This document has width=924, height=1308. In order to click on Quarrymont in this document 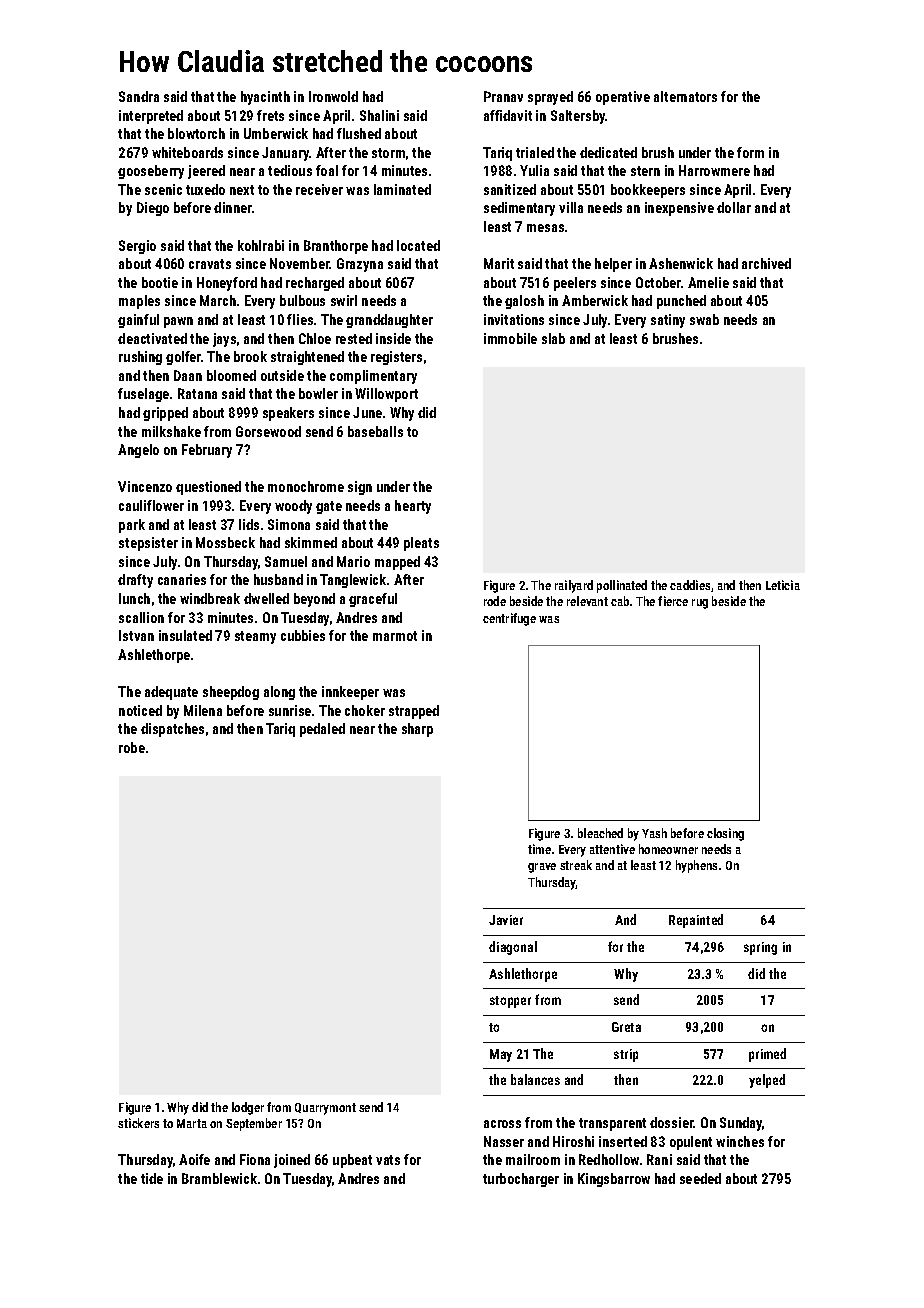, I will do `click(325, 1109)`.
